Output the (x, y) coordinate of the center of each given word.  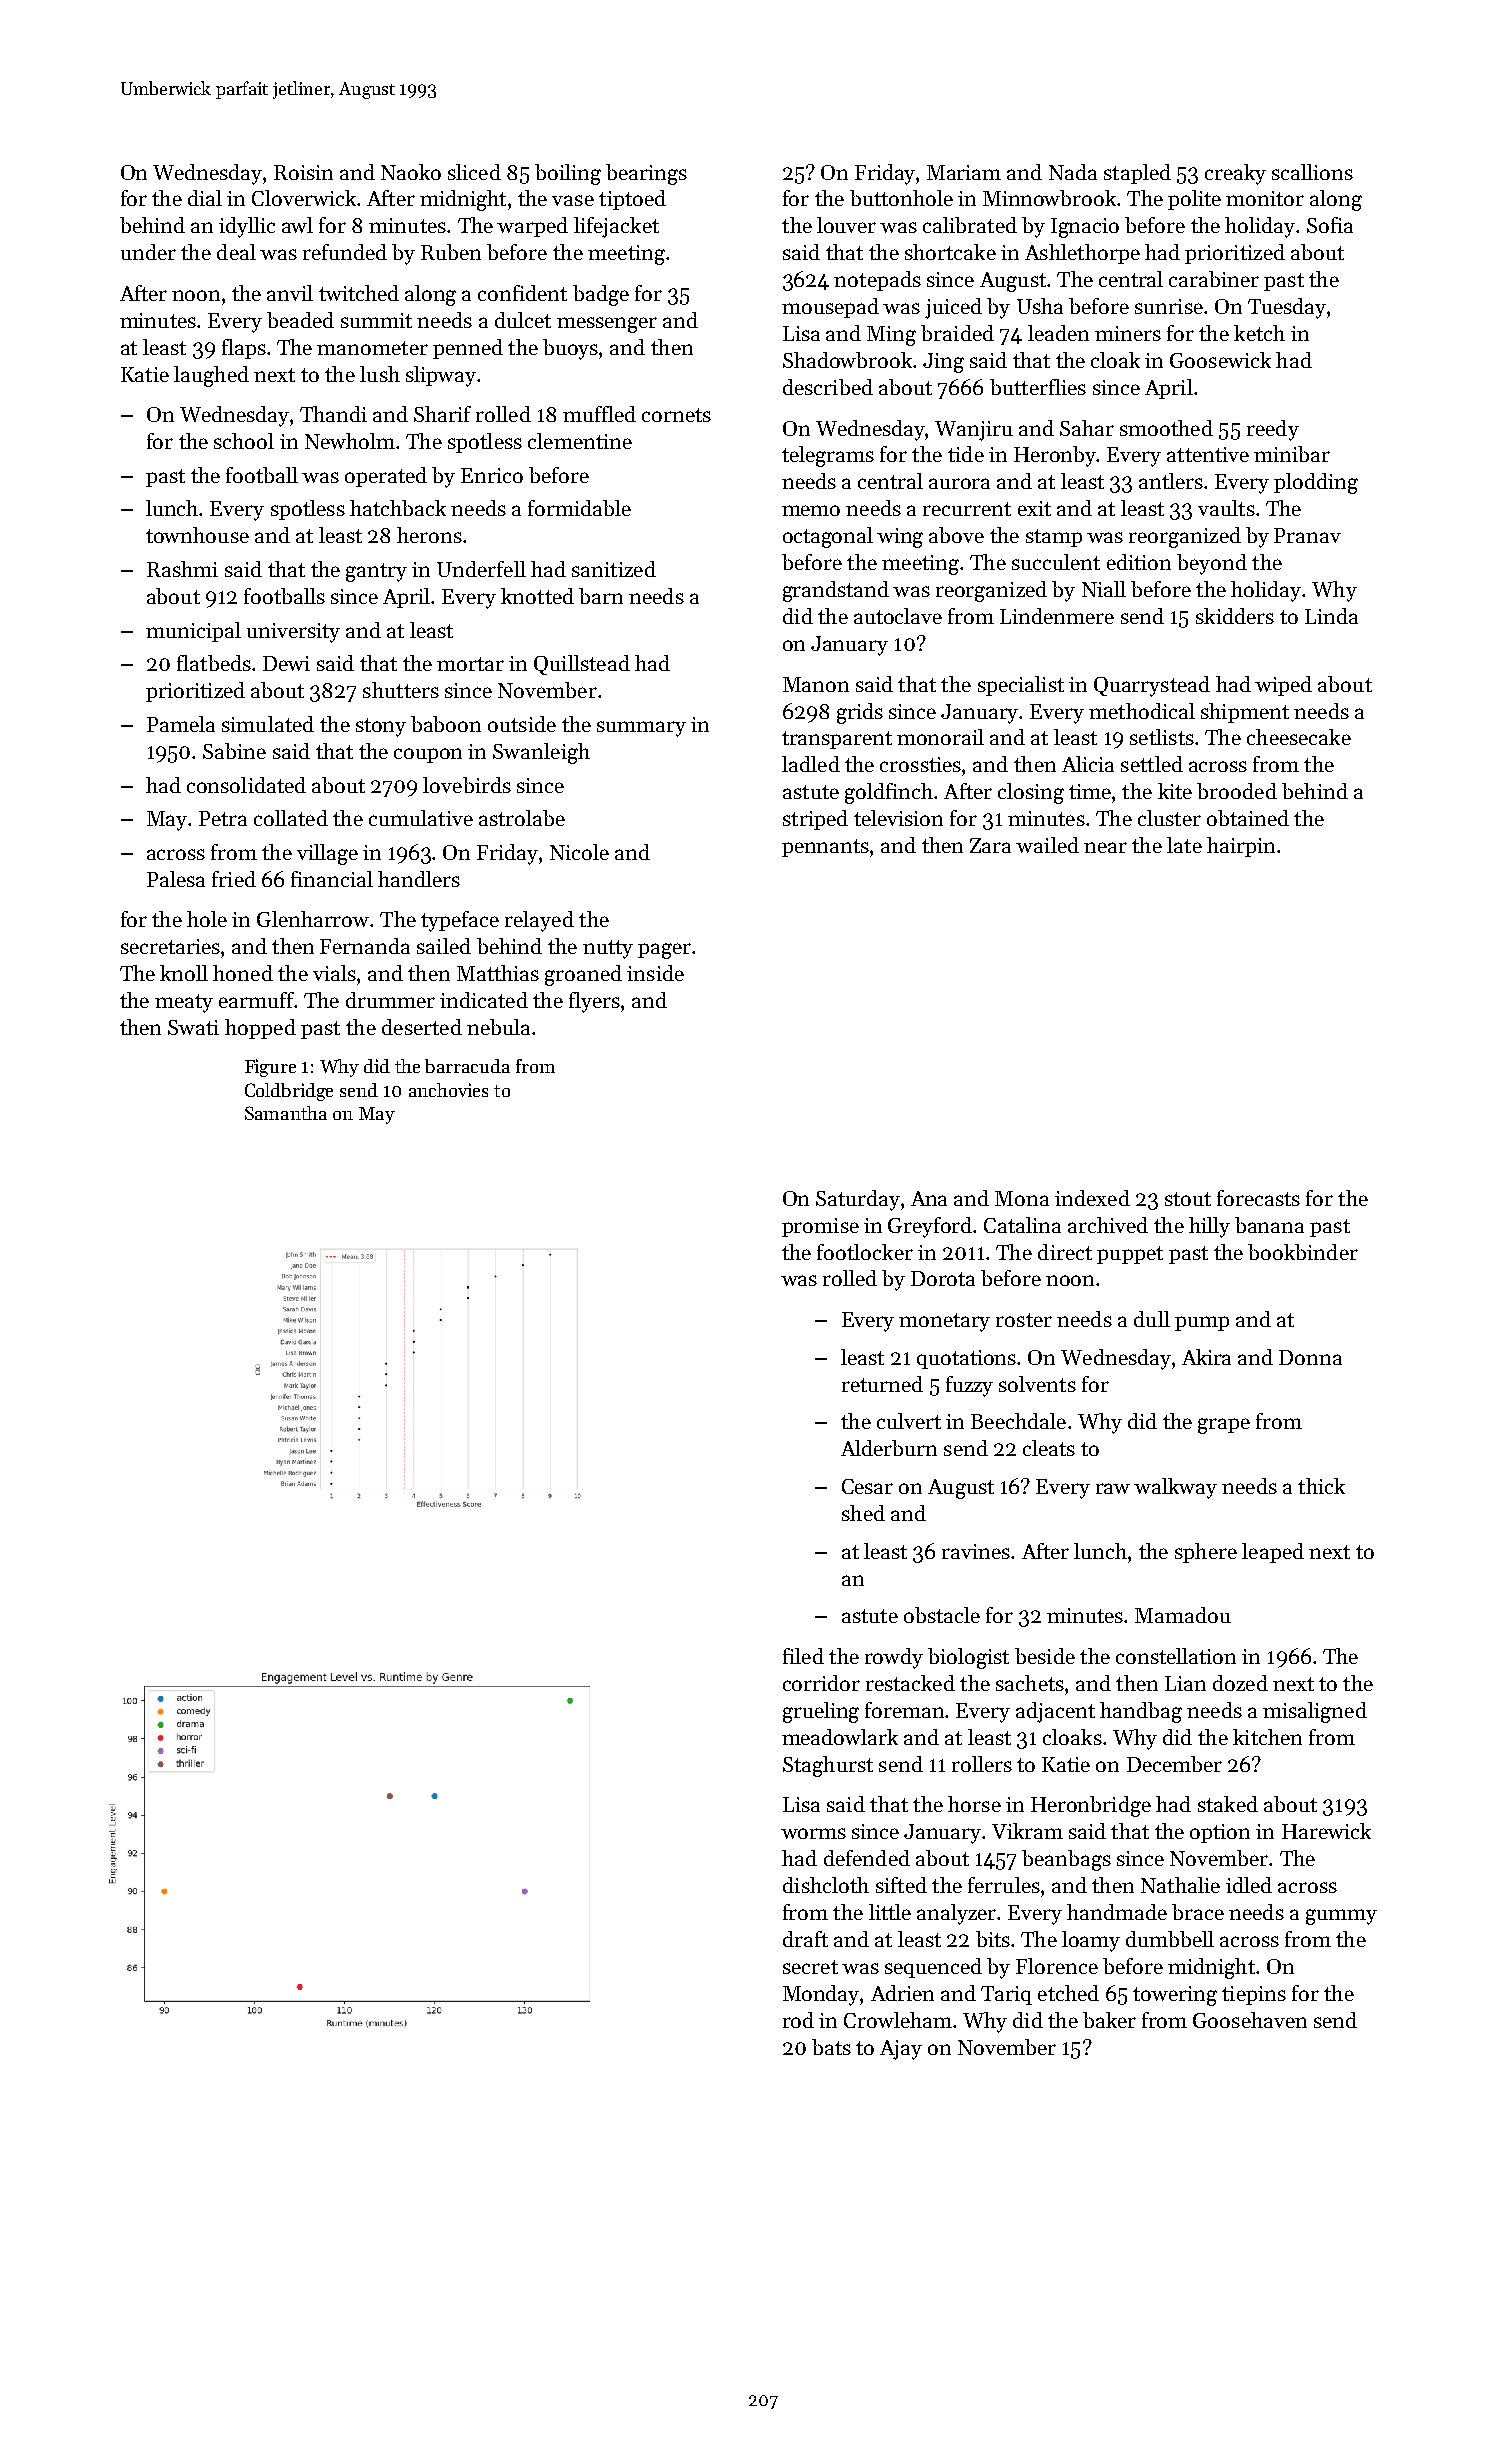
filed (803, 1656)
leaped (1273, 1553)
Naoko (411, 172)
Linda (1331, 616)
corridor (821, 1683)
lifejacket (616, 227)
